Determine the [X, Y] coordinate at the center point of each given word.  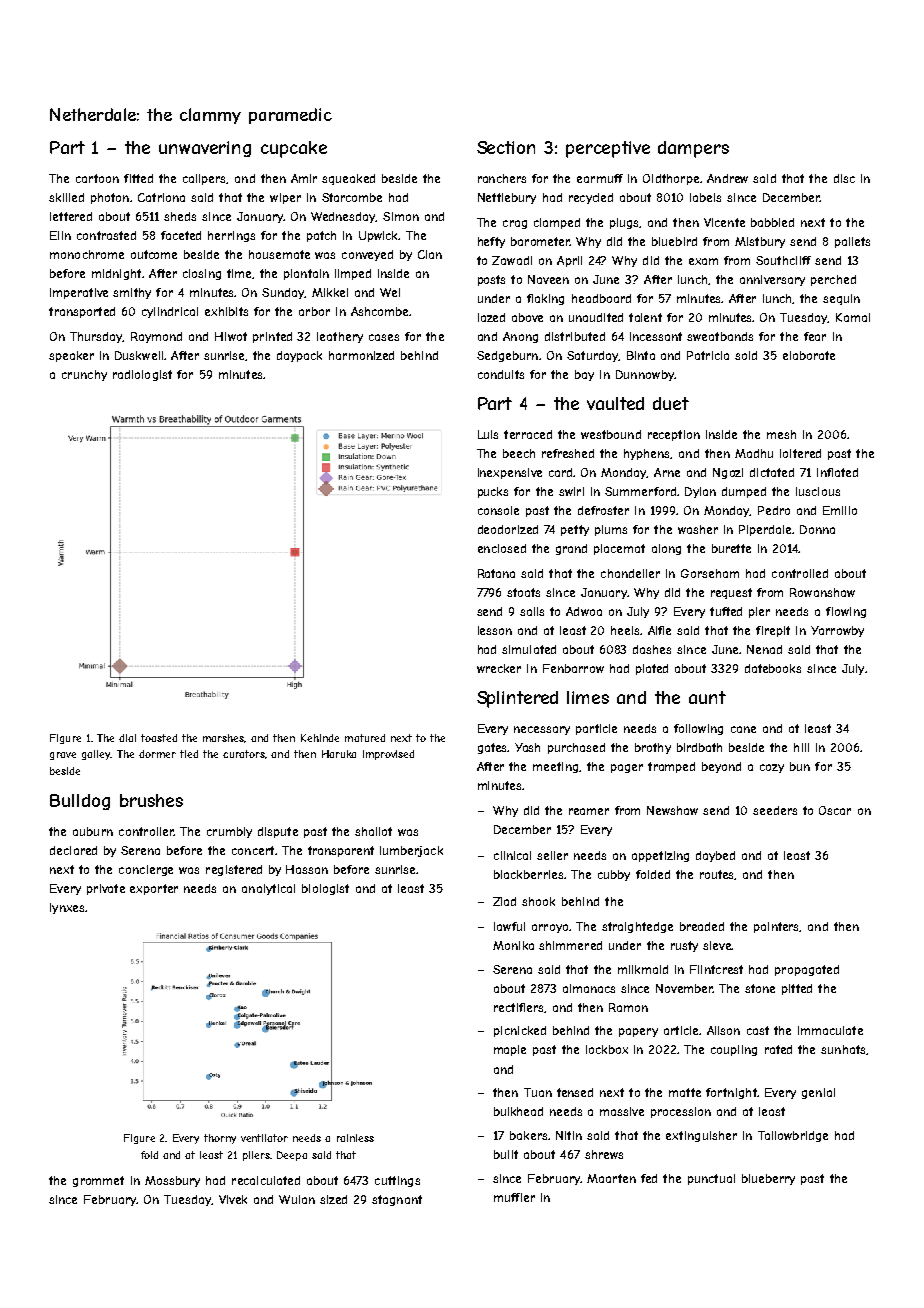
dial [127, 738]
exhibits [226, 311]
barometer [540, 241]
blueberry [768, 1179]
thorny [220, 1139]
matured [365, 738]
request [731, 593]
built [506, 1154]
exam [703, 261]
